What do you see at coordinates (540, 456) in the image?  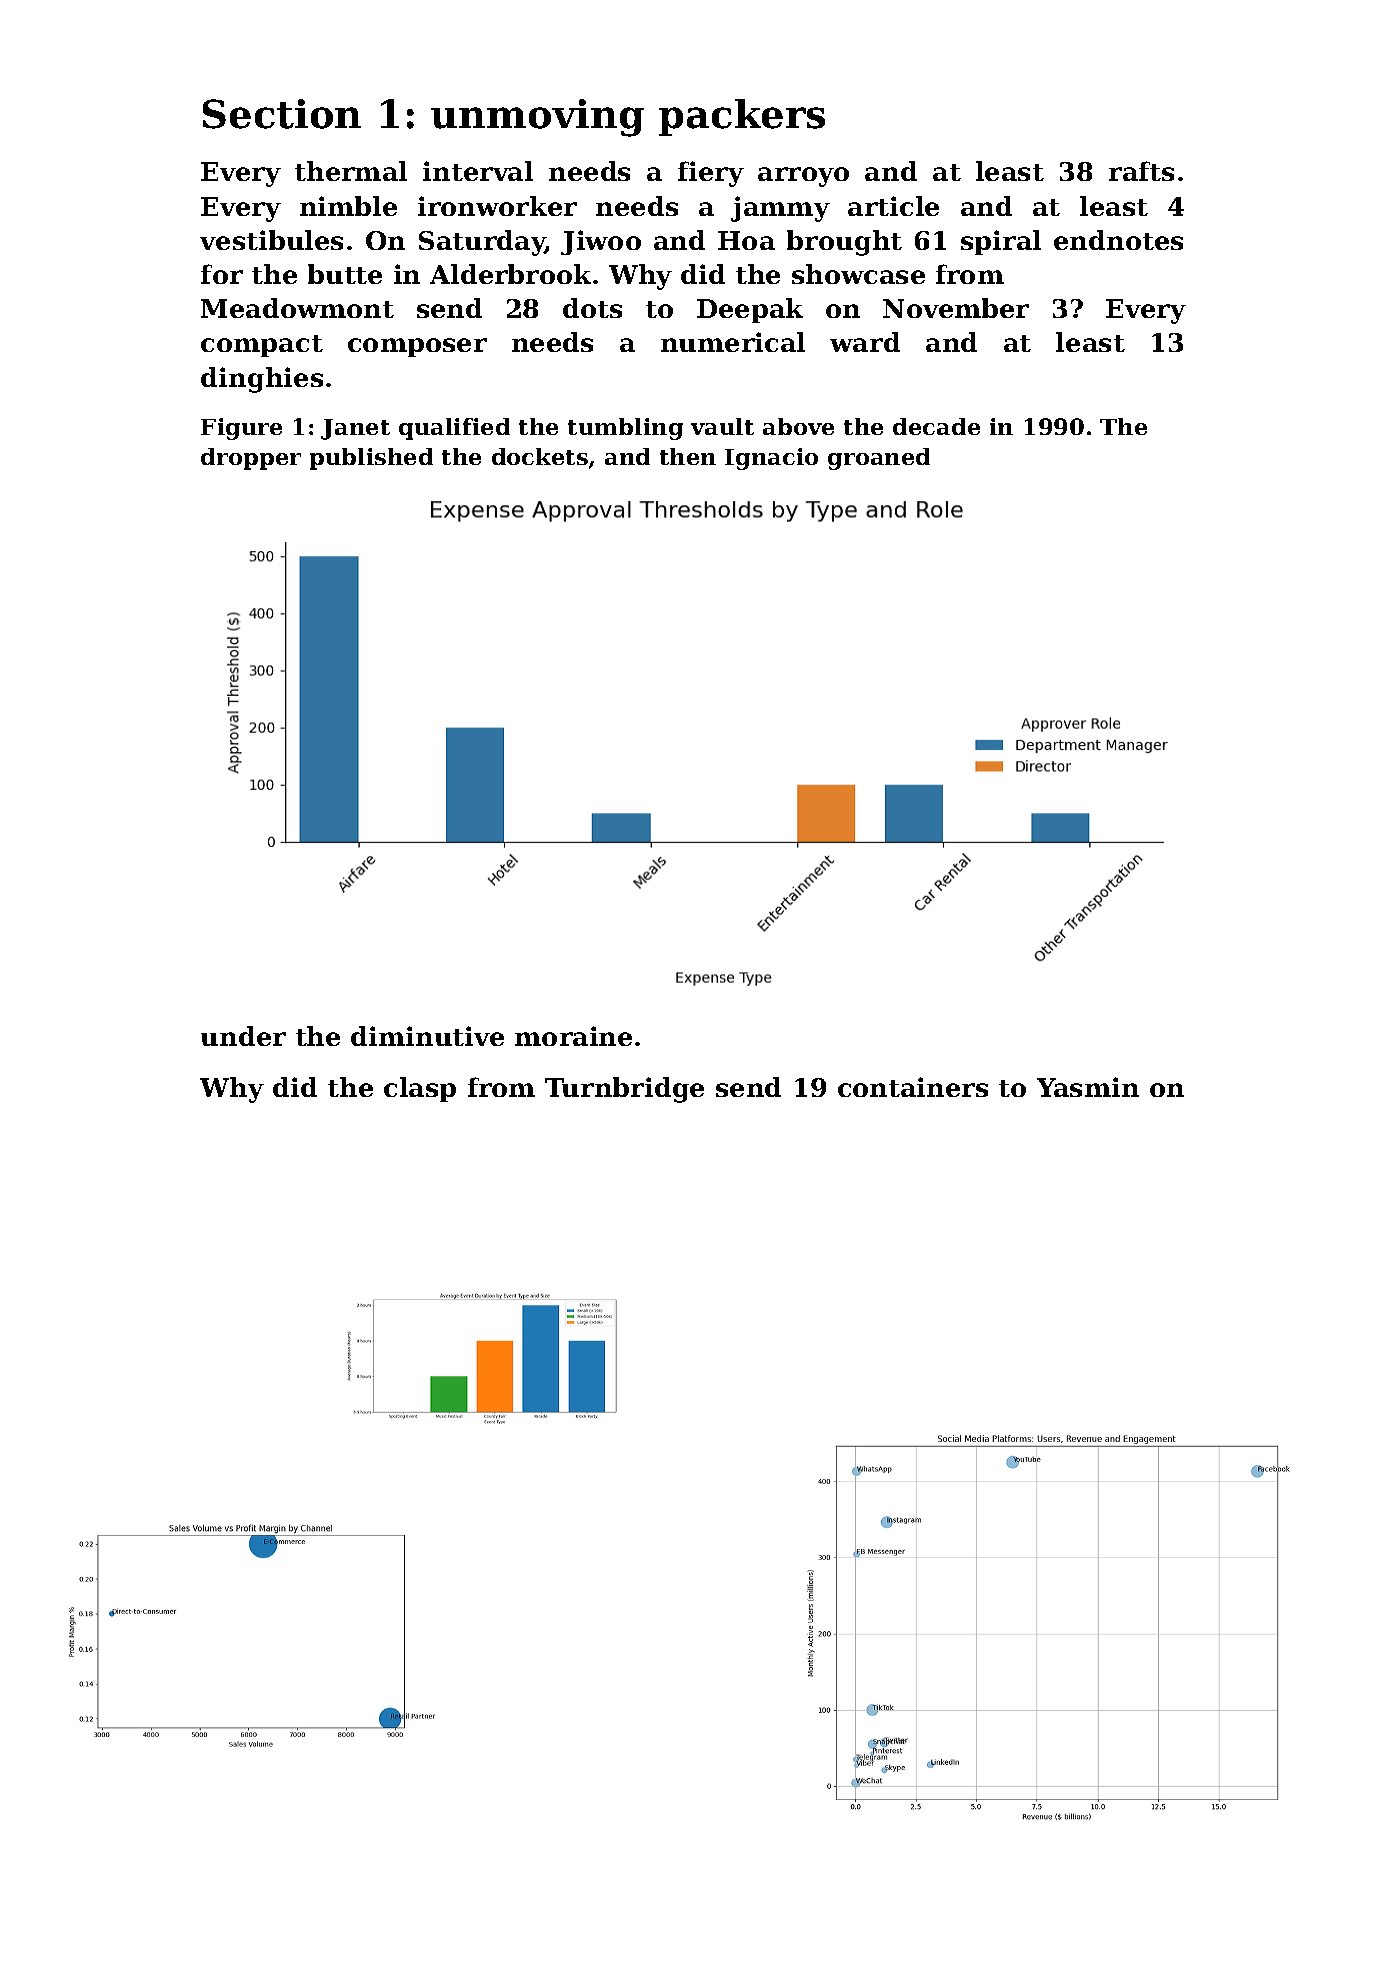 I see `dockets` at bounding box center [540, 456].
